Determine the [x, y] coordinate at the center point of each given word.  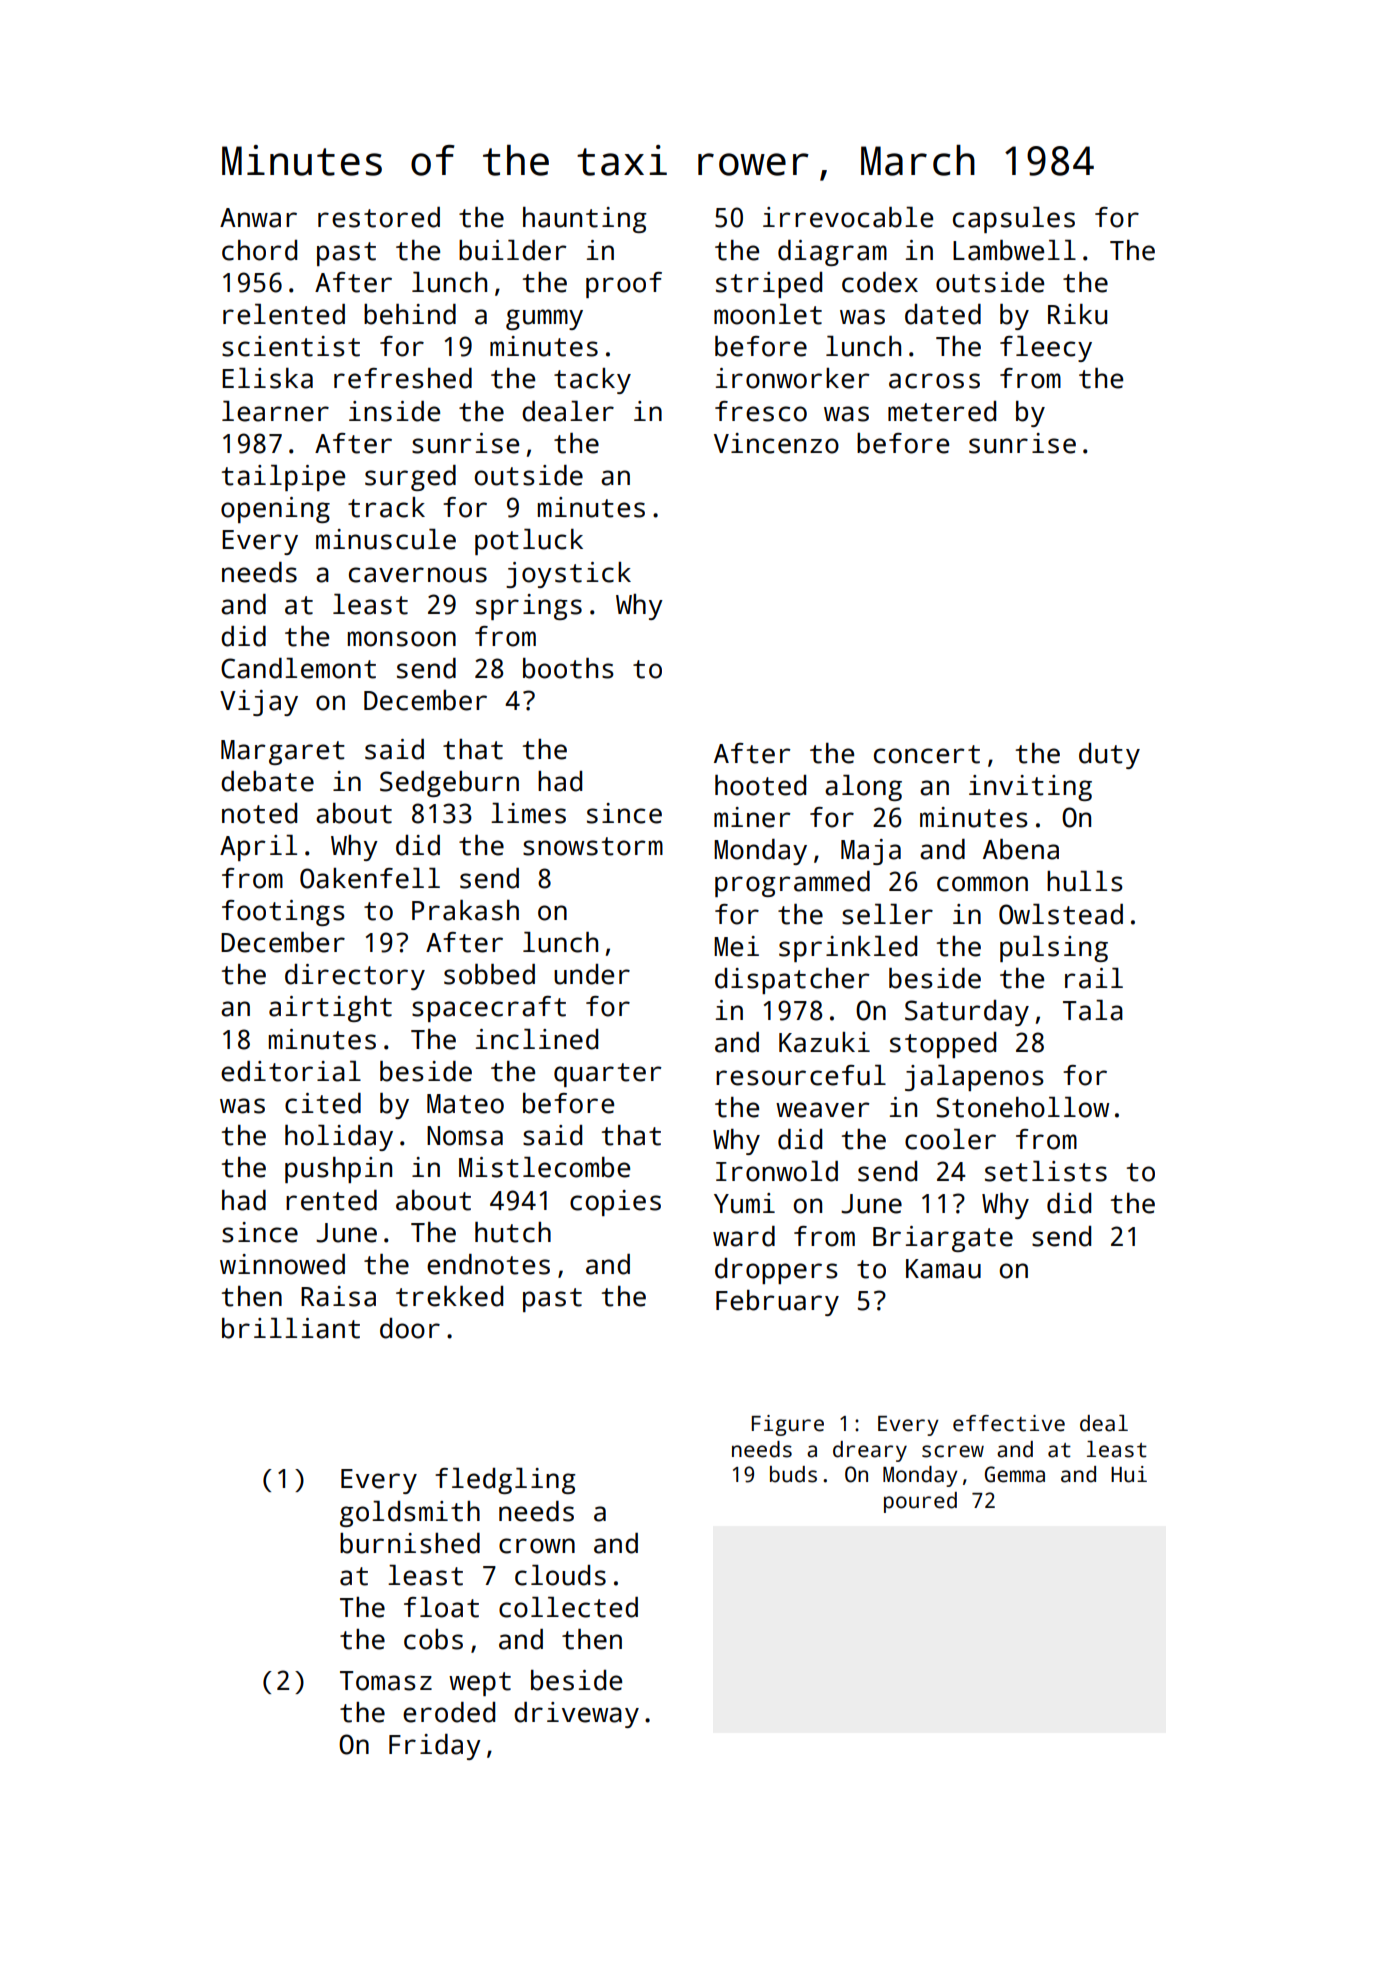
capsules [1014, 220]
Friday [435, 1747]
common [982, 884]
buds [793, 1474]
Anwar [258, 218]
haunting [585, 220]
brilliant [291, 1328]
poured [920, 1502]
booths [568, 668]
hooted [760, 785]
